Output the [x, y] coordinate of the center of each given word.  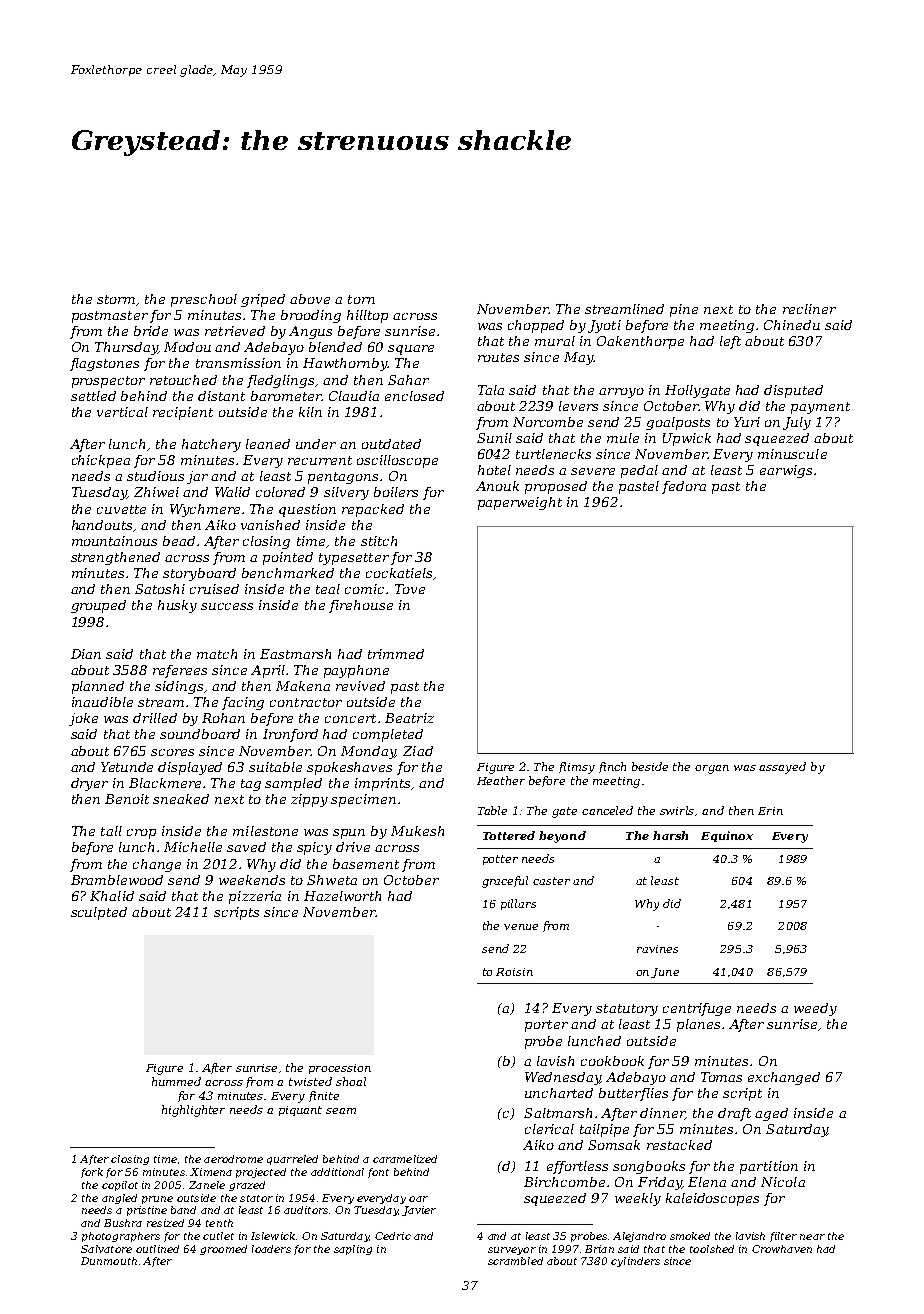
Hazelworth [342, 896]
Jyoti [604, 326]
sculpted [99, 913]
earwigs [786, 471]
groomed [223, 1250]
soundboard [200, 734]
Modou [187, 347]
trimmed [396, 654]
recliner [809, 309]
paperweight [520, 503]
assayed [782, 768]
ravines [657, 949]
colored [280, 492]
